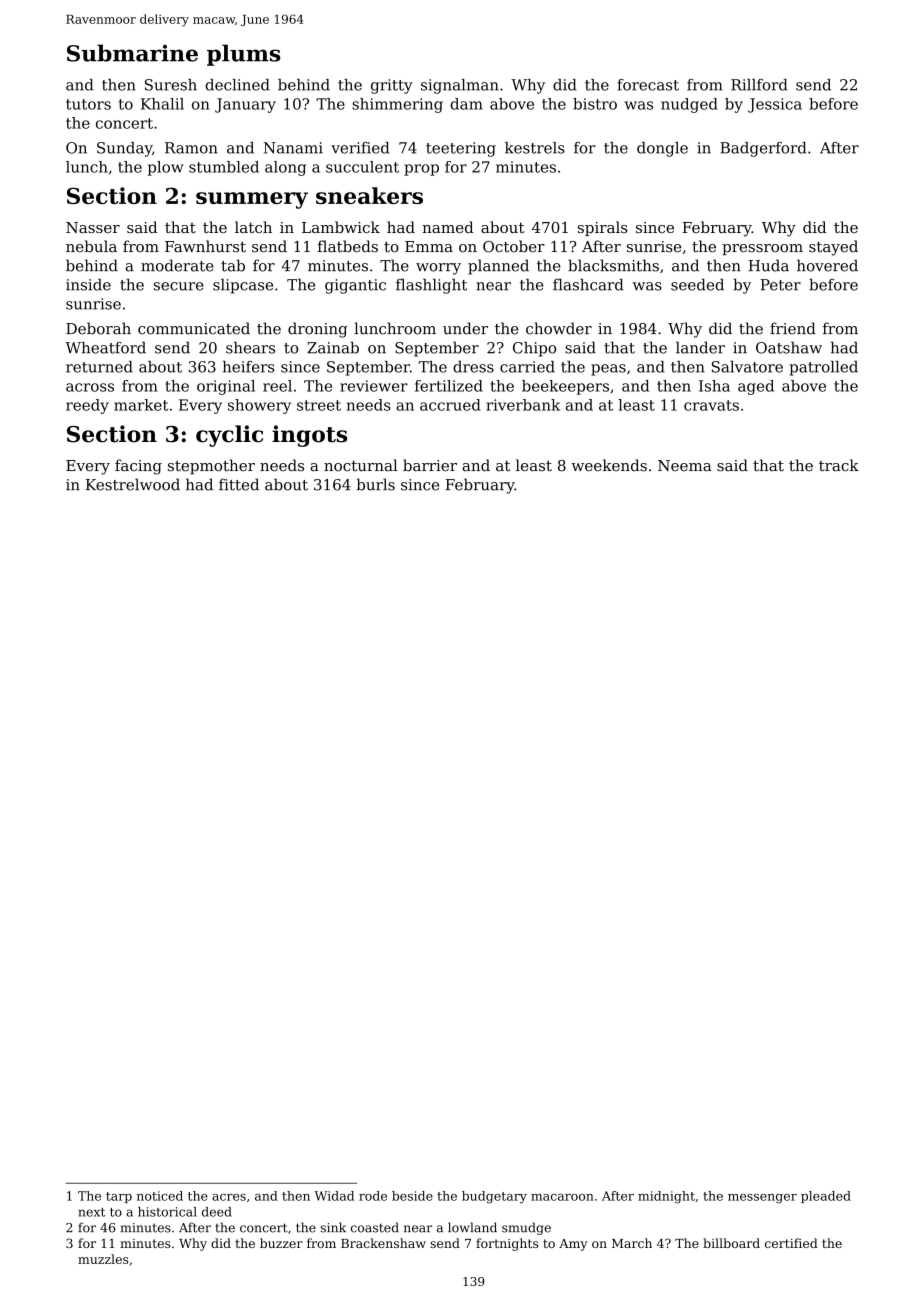 This document has width=924, height=1308. What do you see at coordinates (685, 466) in the document?
I see `Neema` at bounding box center [685, 466].
